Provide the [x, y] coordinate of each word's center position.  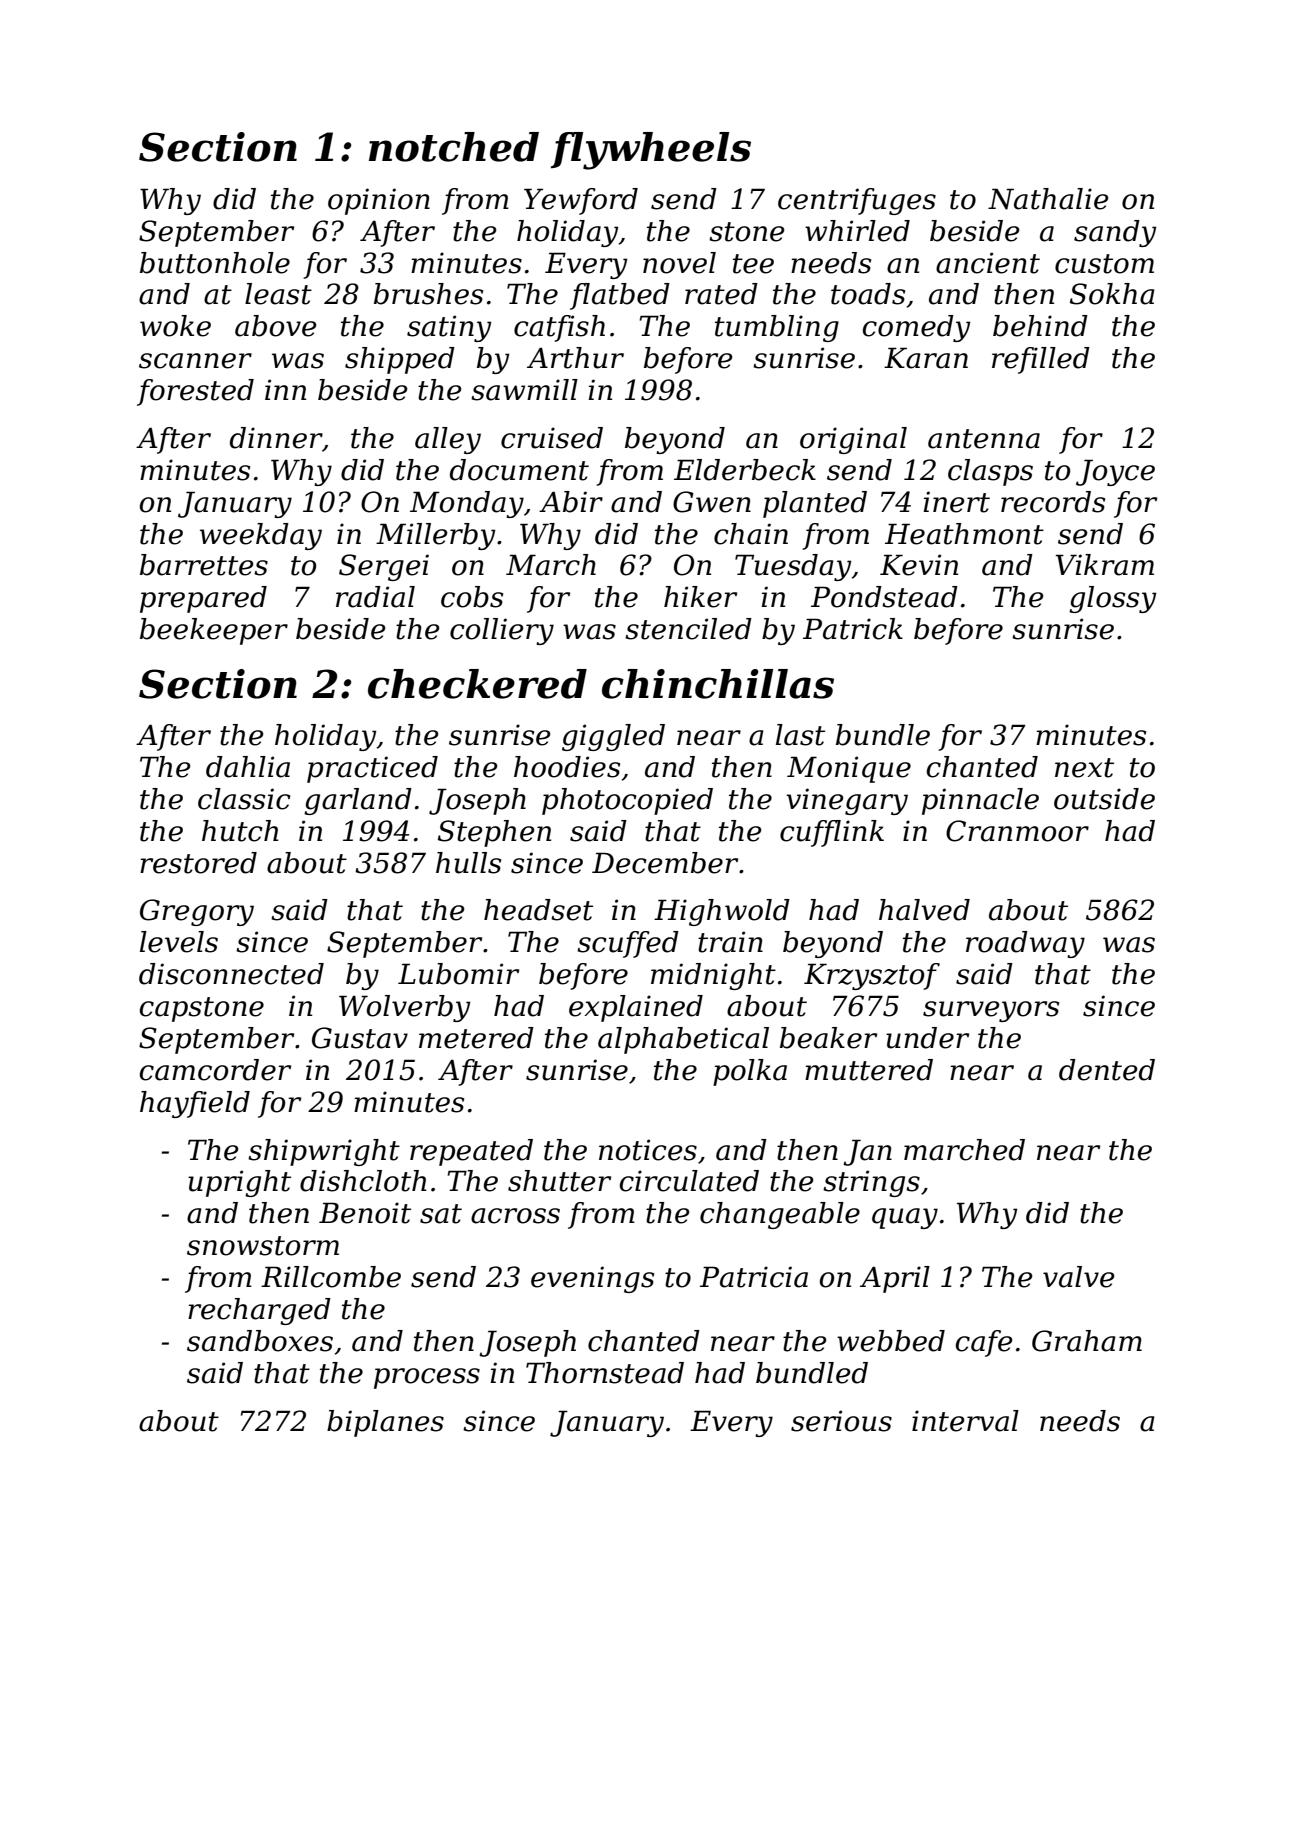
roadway [1025, 944]
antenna [984, 439]
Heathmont [964, 534]
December [665, 863]
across [515, 1216]
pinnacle [980, 801]
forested [195, 392]
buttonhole [215, 263]
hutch [240, 831]
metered [476, 1038]
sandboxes [260, 1341]
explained [636, 1008]
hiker [700, 597]
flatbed [620, 296]
